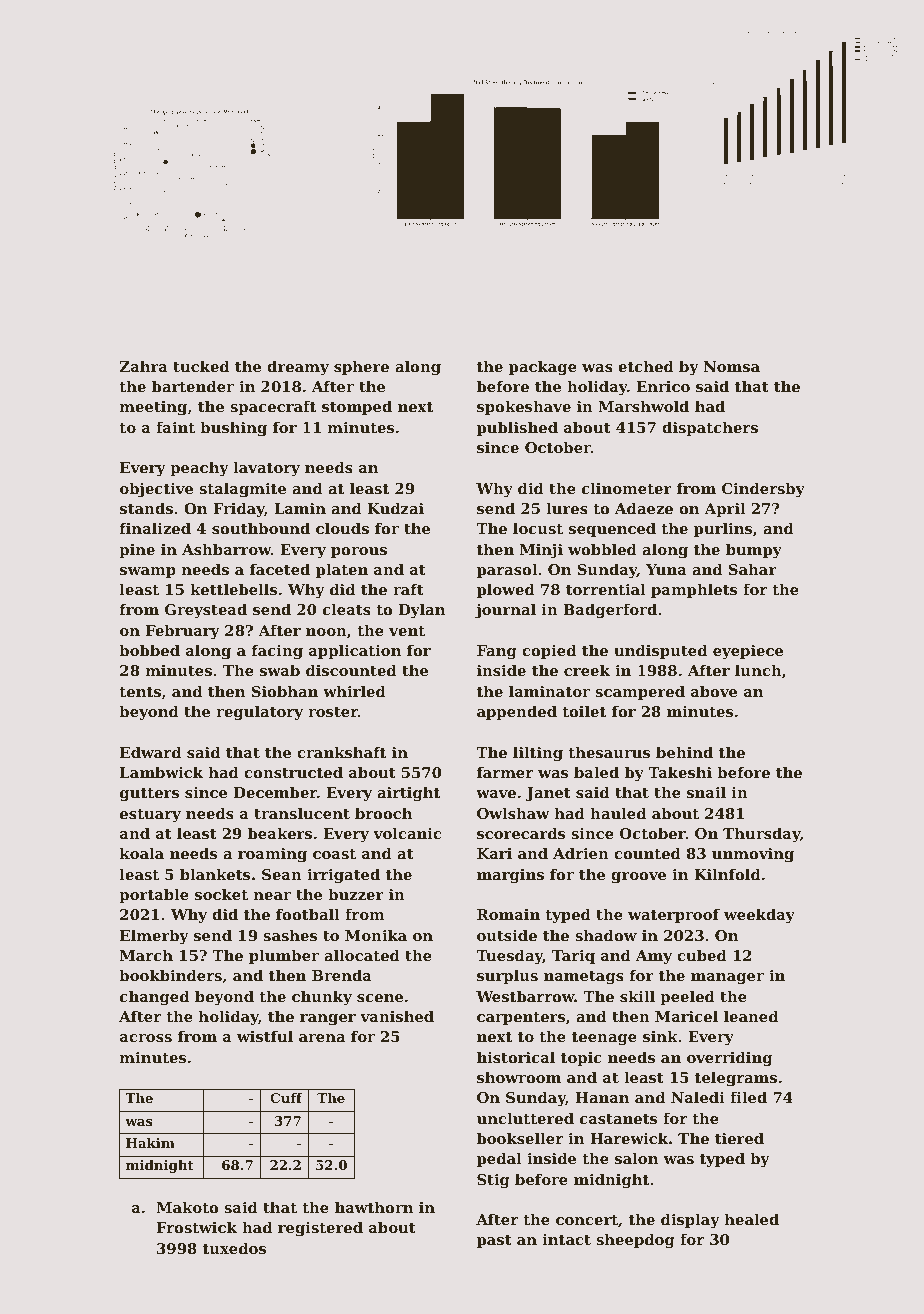  What do you see at coordinates (383, 813) in the document?
I see `brooch` at bounding box center [383, 813].
